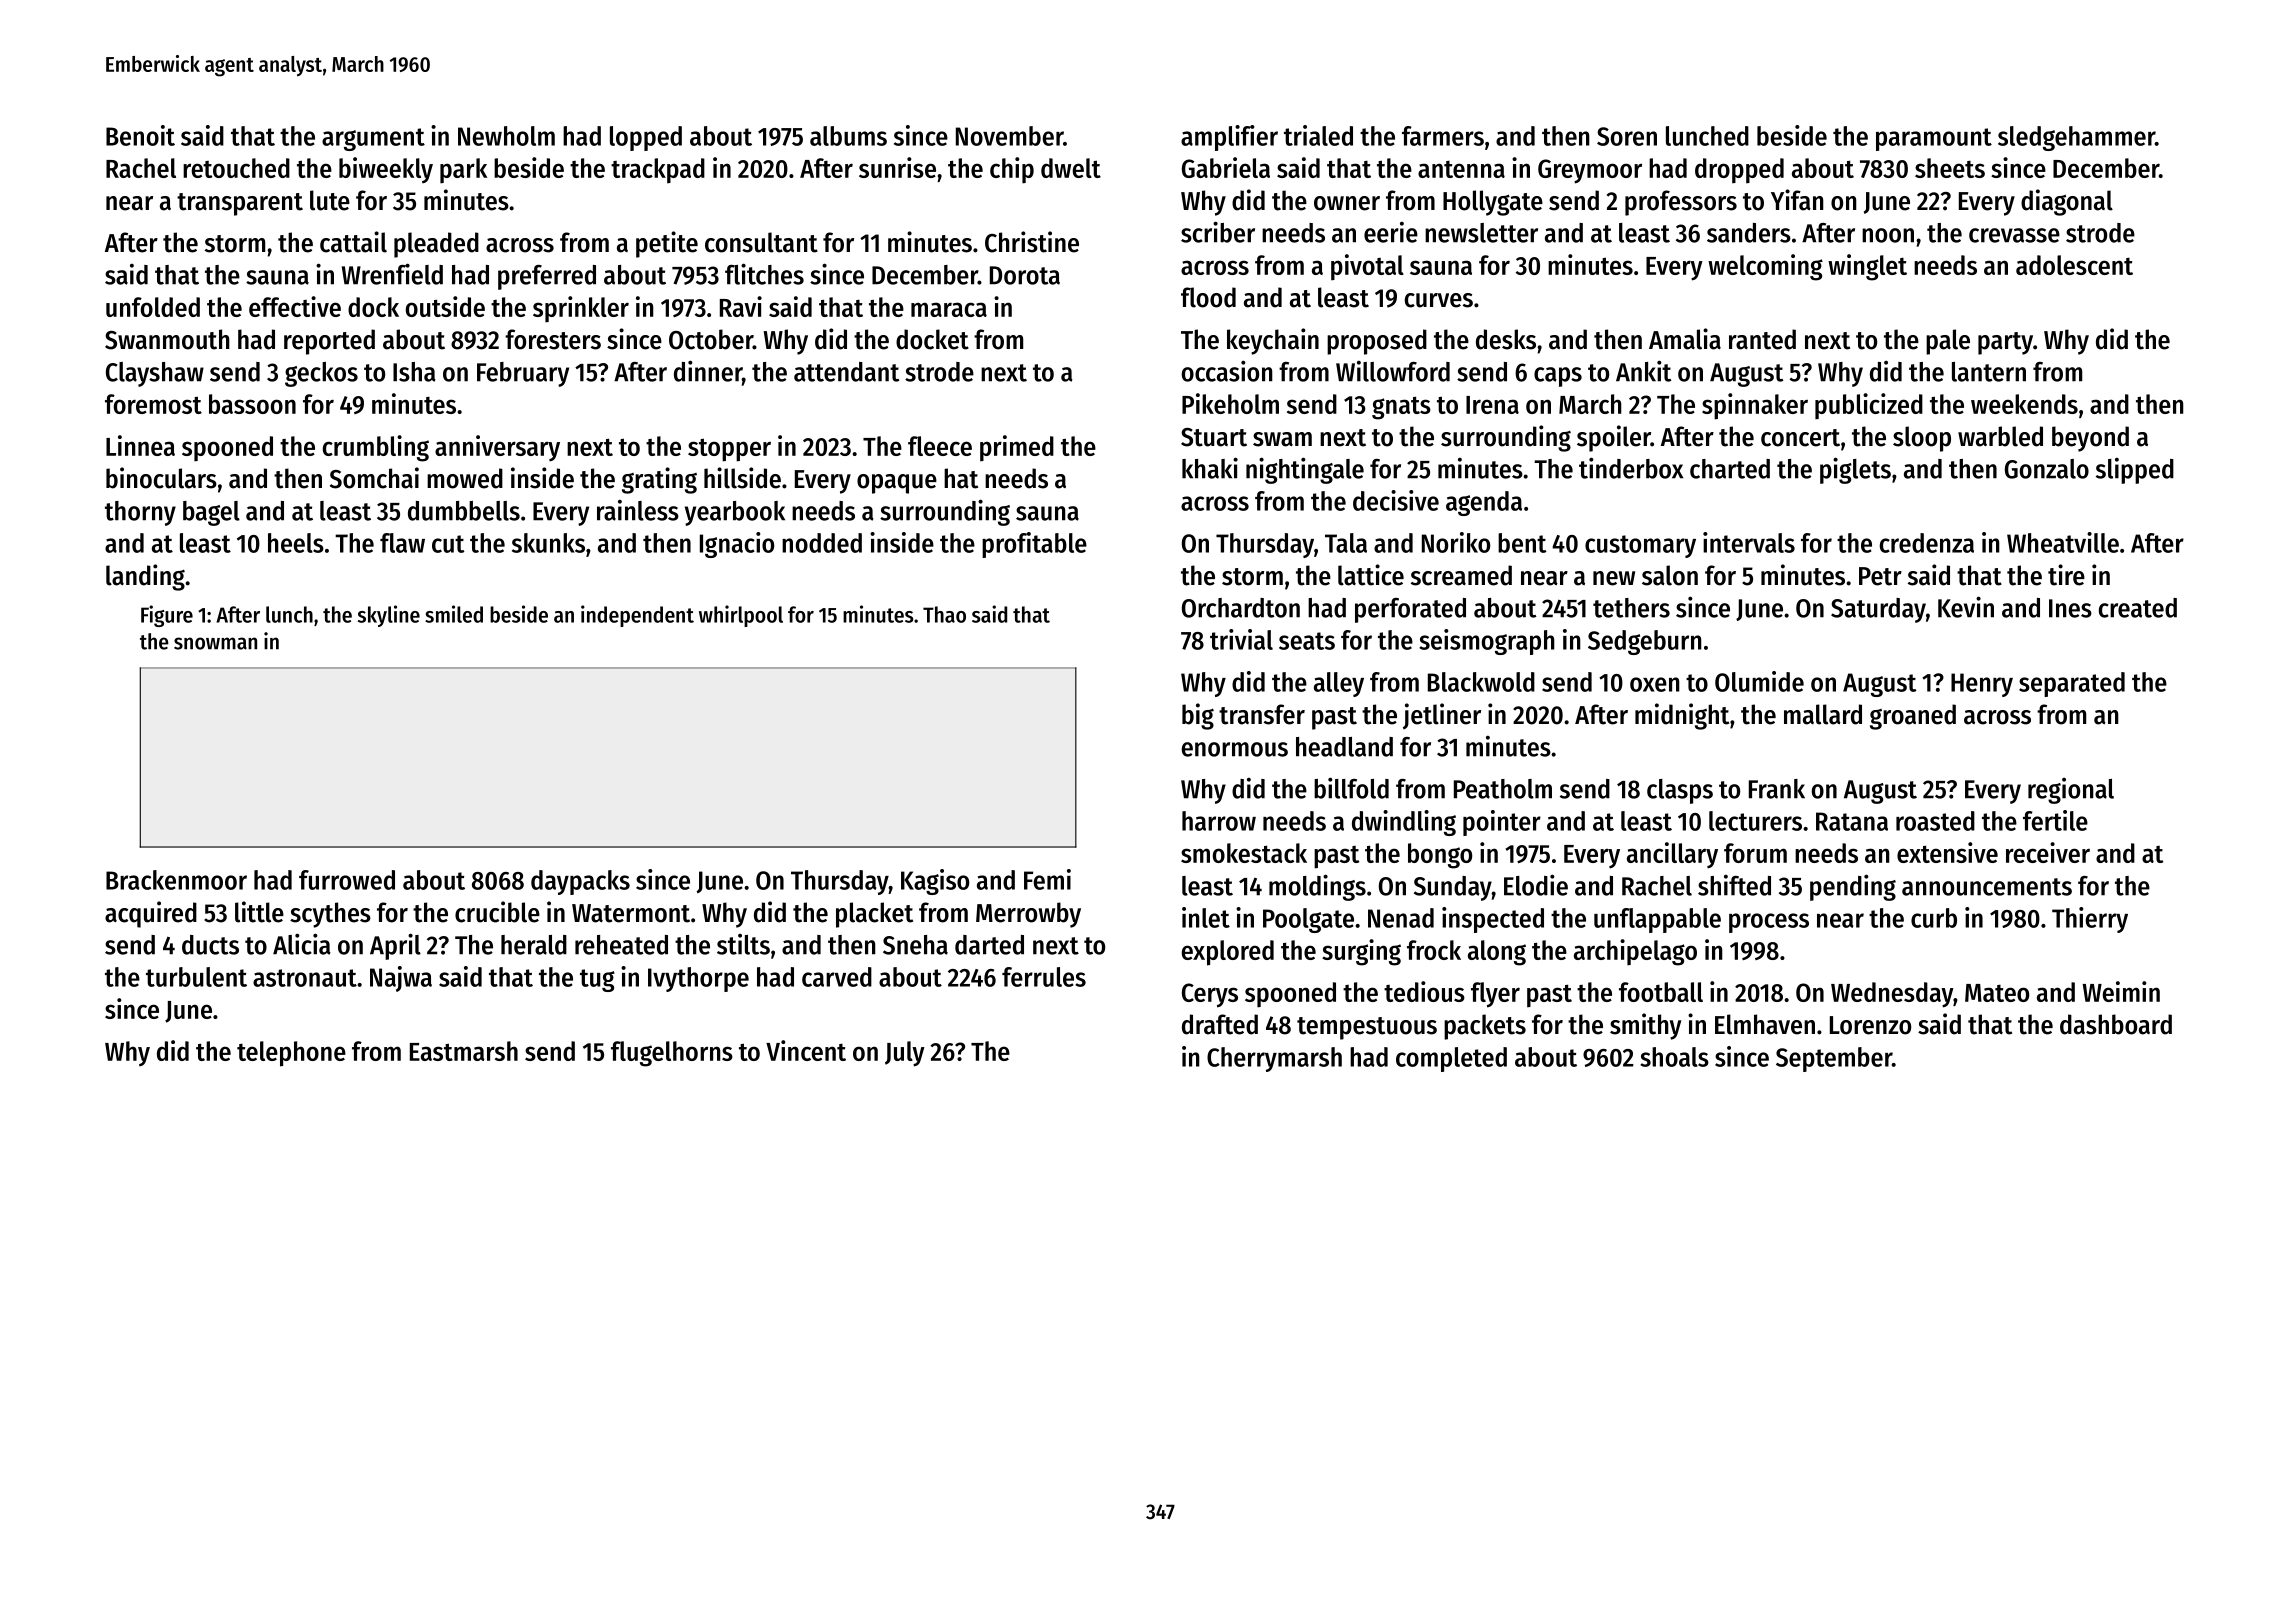  I want to click on stopper, so click(729, 450).
